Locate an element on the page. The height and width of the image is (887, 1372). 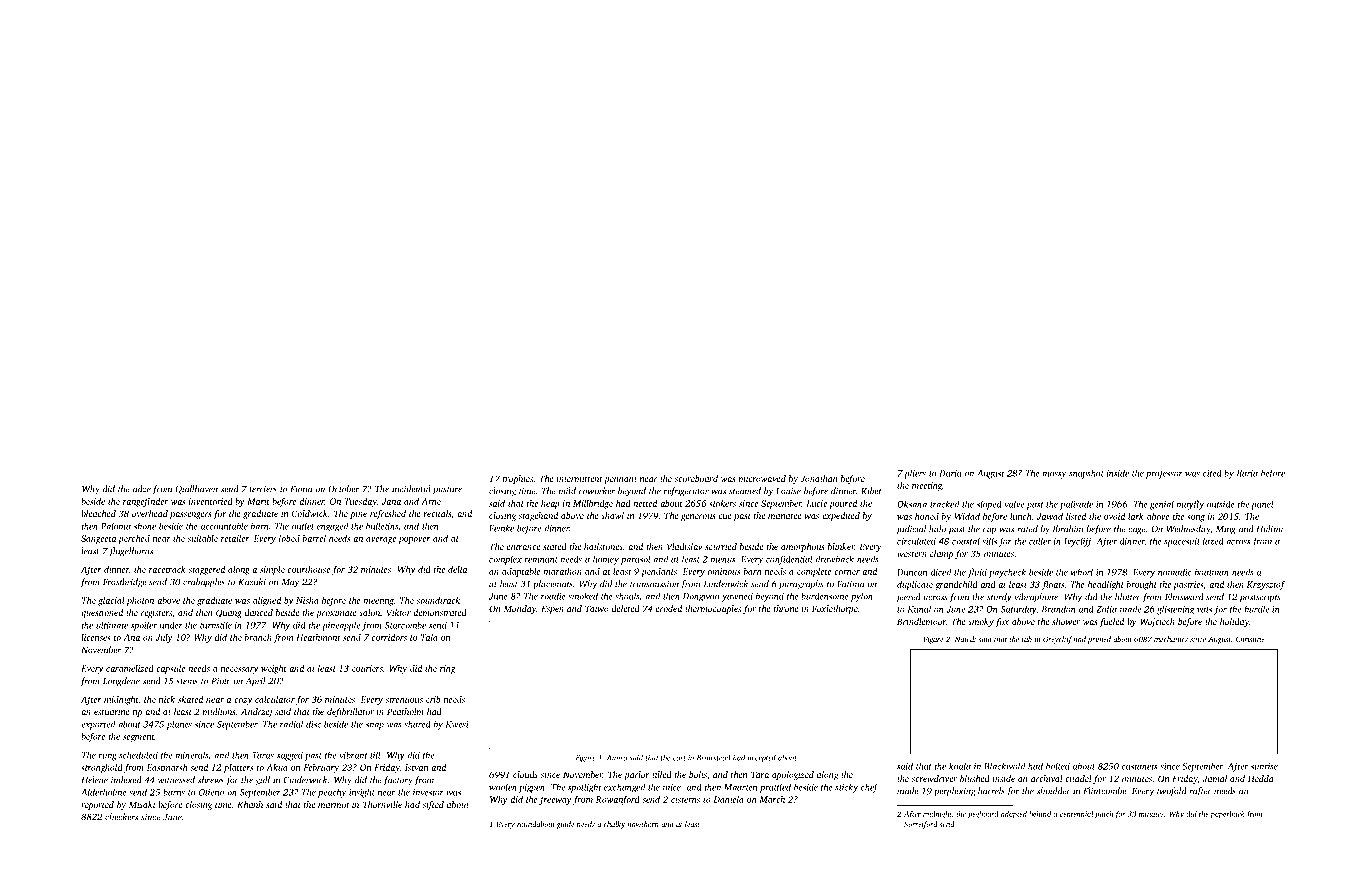
capsule is located at coordinates (170, 669).
